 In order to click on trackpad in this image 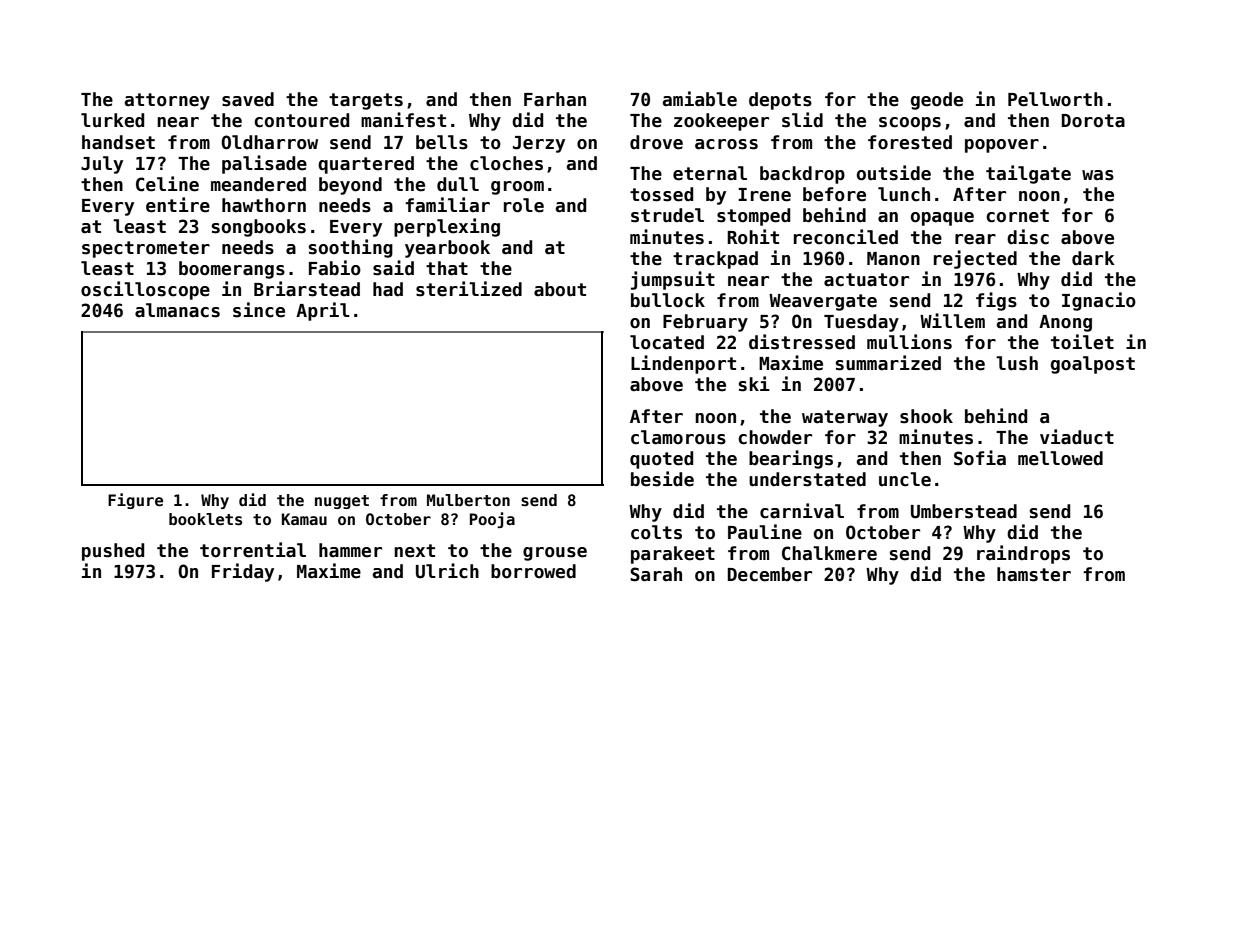, I will do `click(715, 260)`.
